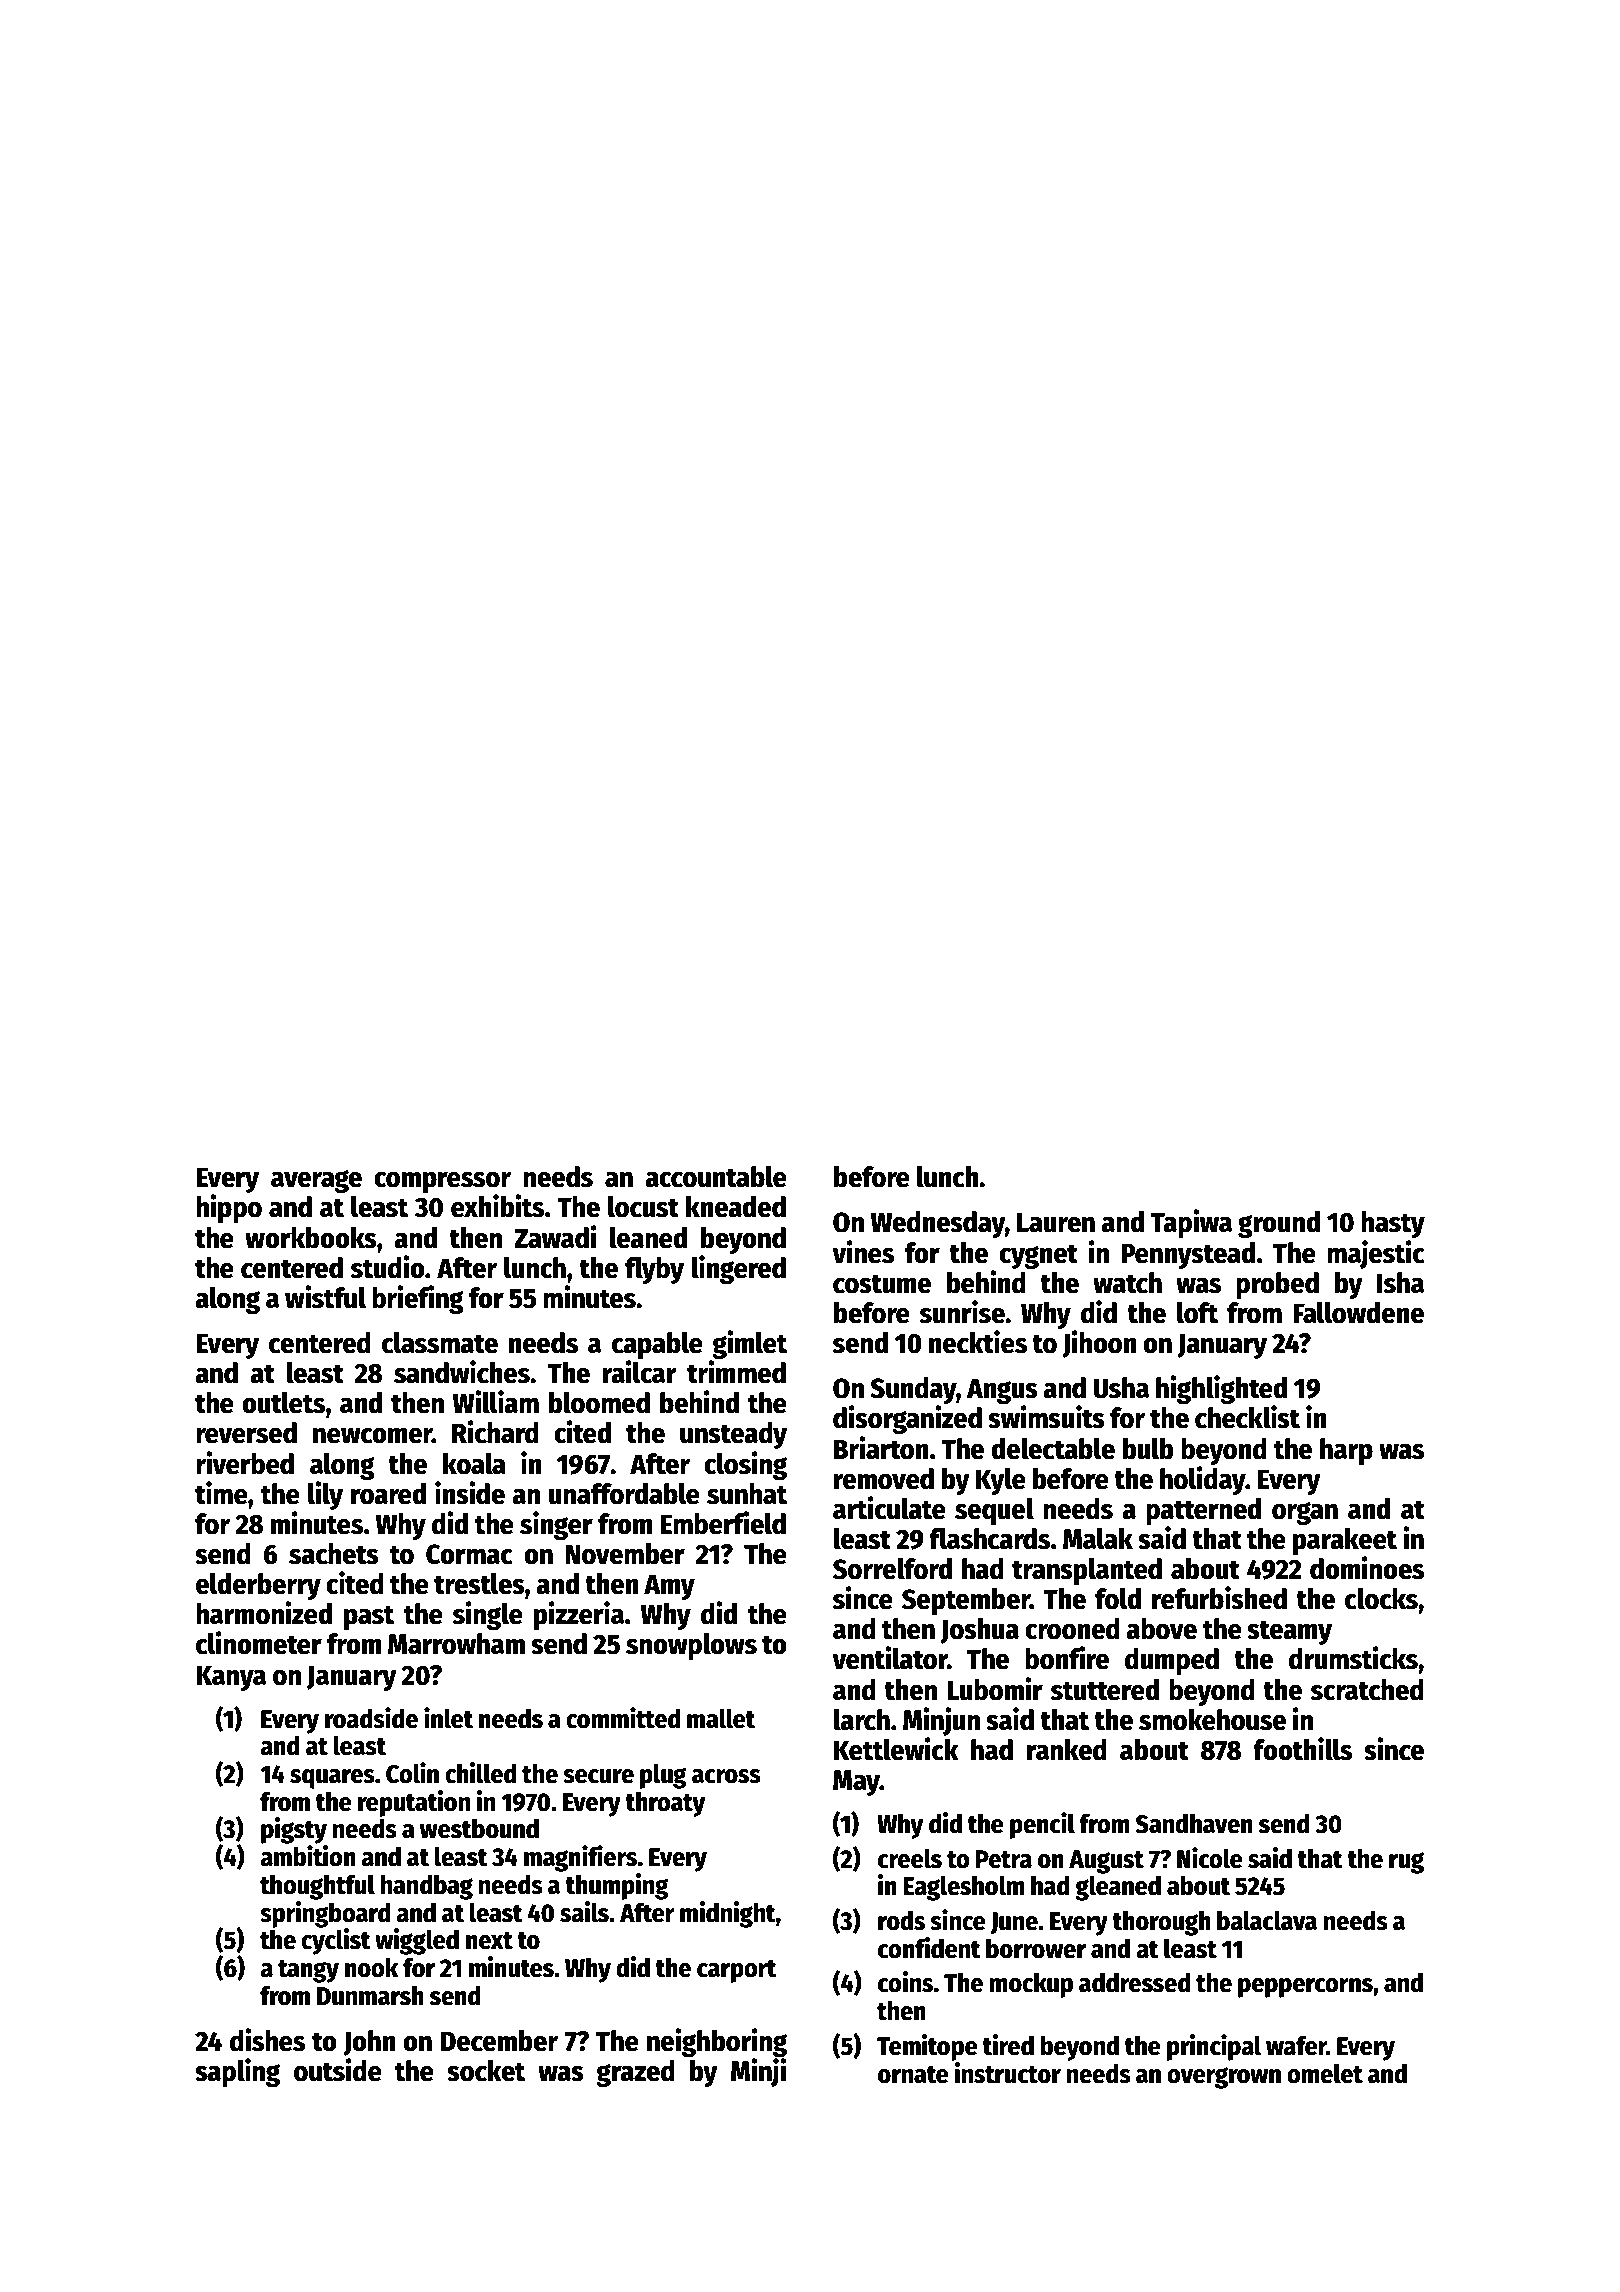 This page has height=2292, width=1620. Describe the element at coordinates (716, 1177) in the page. I see `accountable` at that location.
